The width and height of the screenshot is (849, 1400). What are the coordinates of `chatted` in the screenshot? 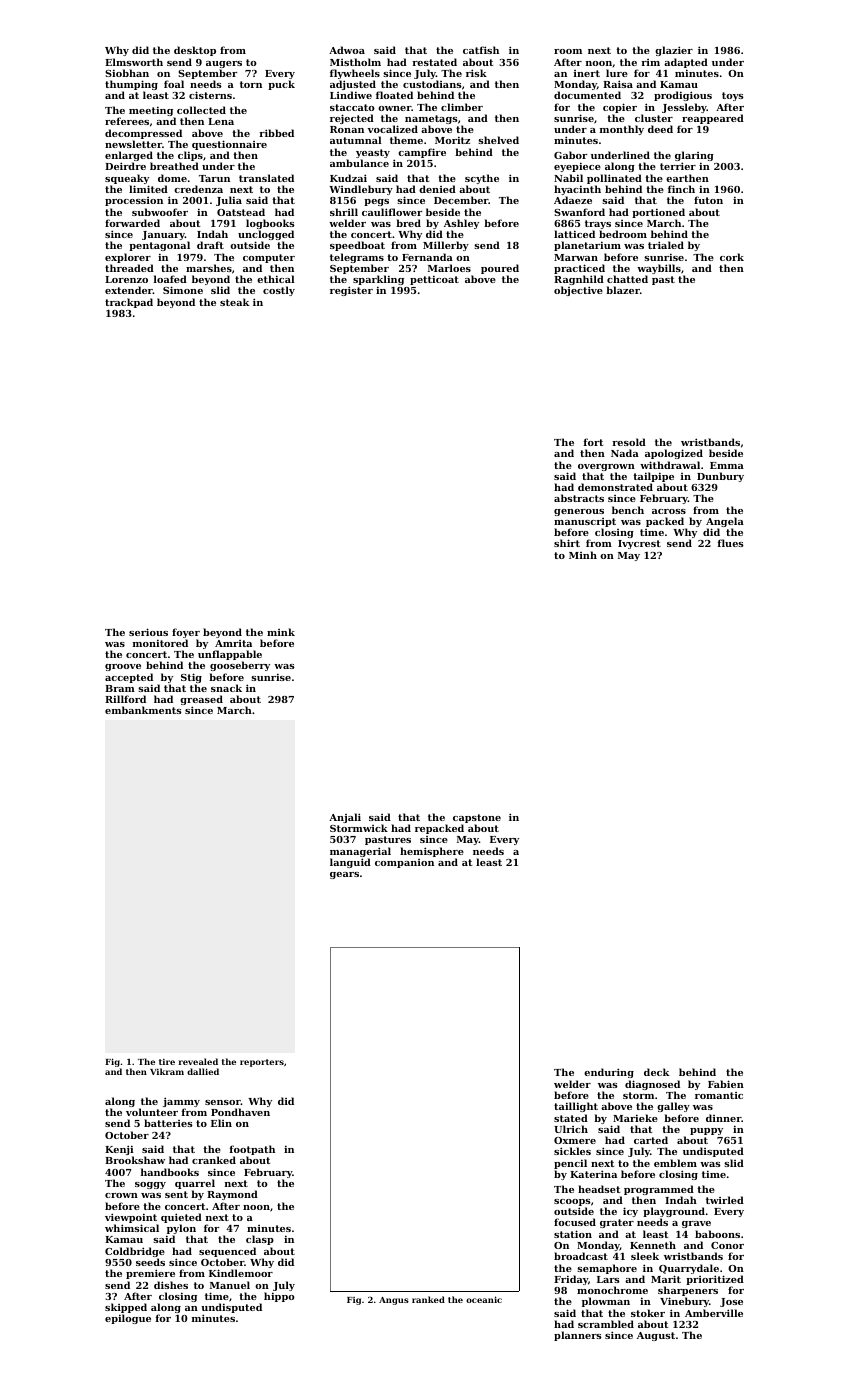 It's located at (627, 279).
